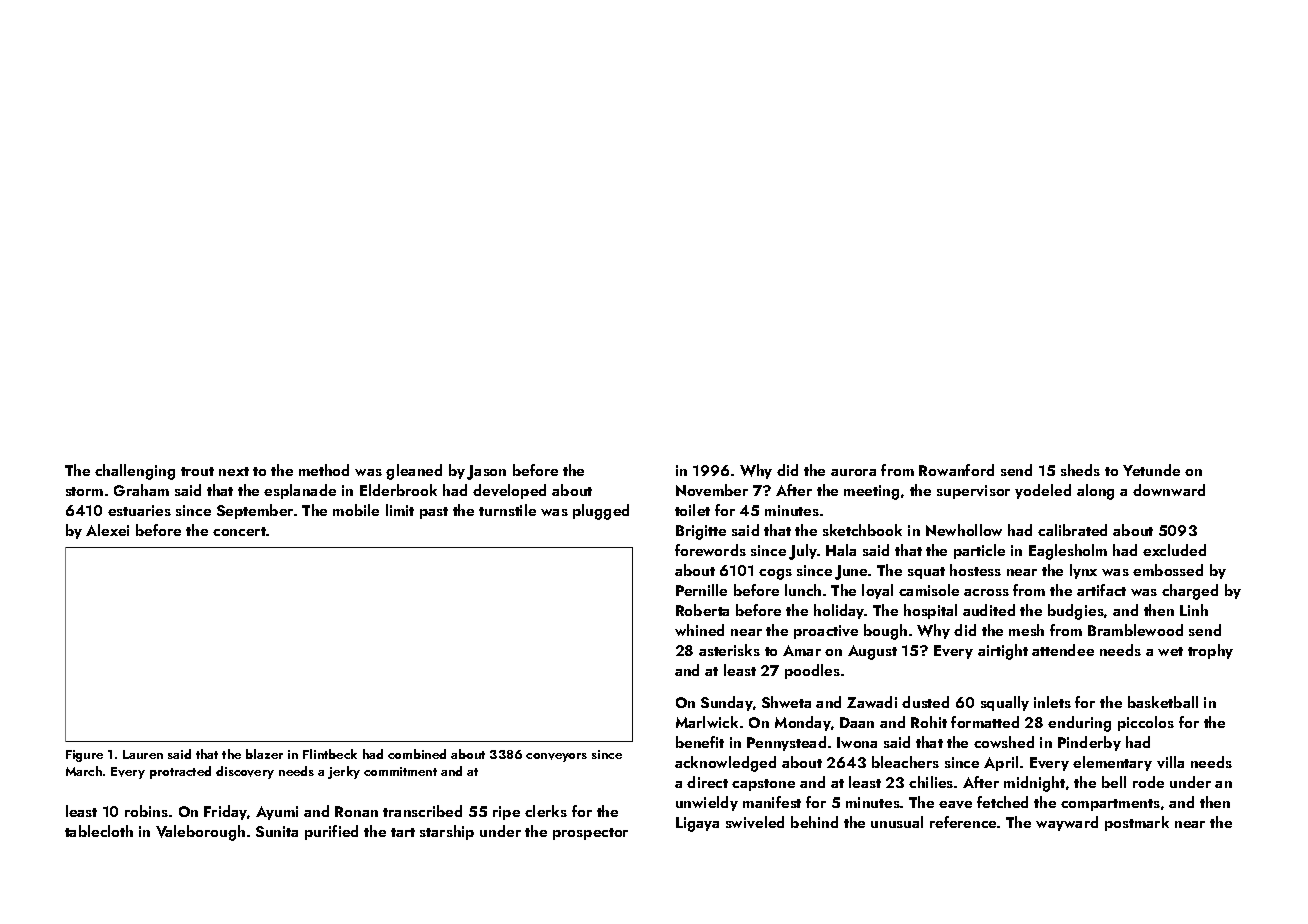  What do you see at coordinates (1151, 470) in the screenshot?
I see `Yetunde` at bounding box center [1151, 470].
